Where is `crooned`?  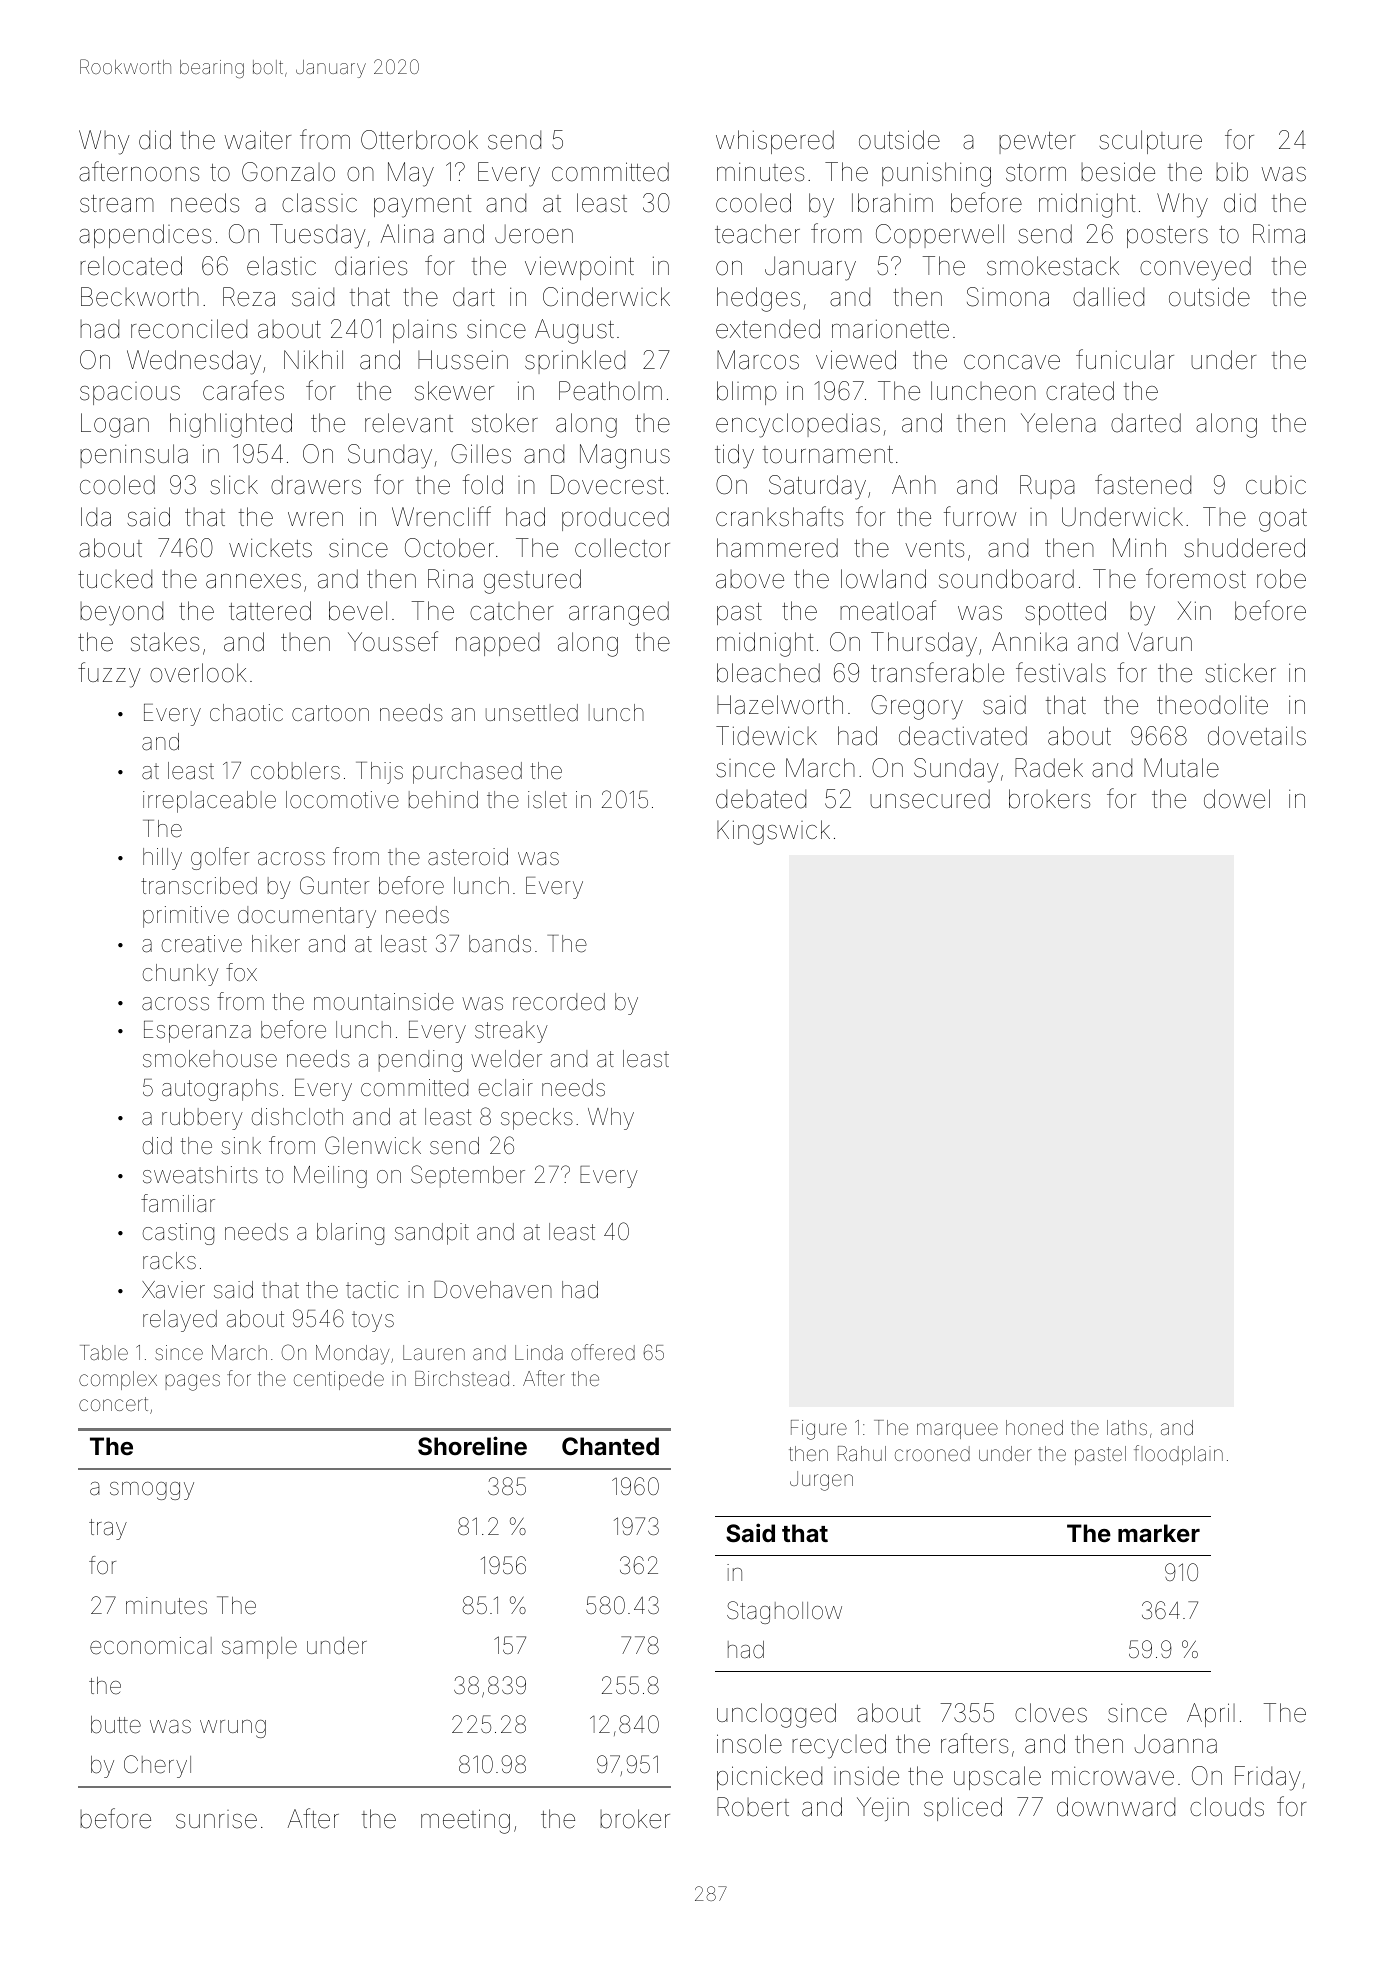 crooned is located at coordinates (932, 1453).
